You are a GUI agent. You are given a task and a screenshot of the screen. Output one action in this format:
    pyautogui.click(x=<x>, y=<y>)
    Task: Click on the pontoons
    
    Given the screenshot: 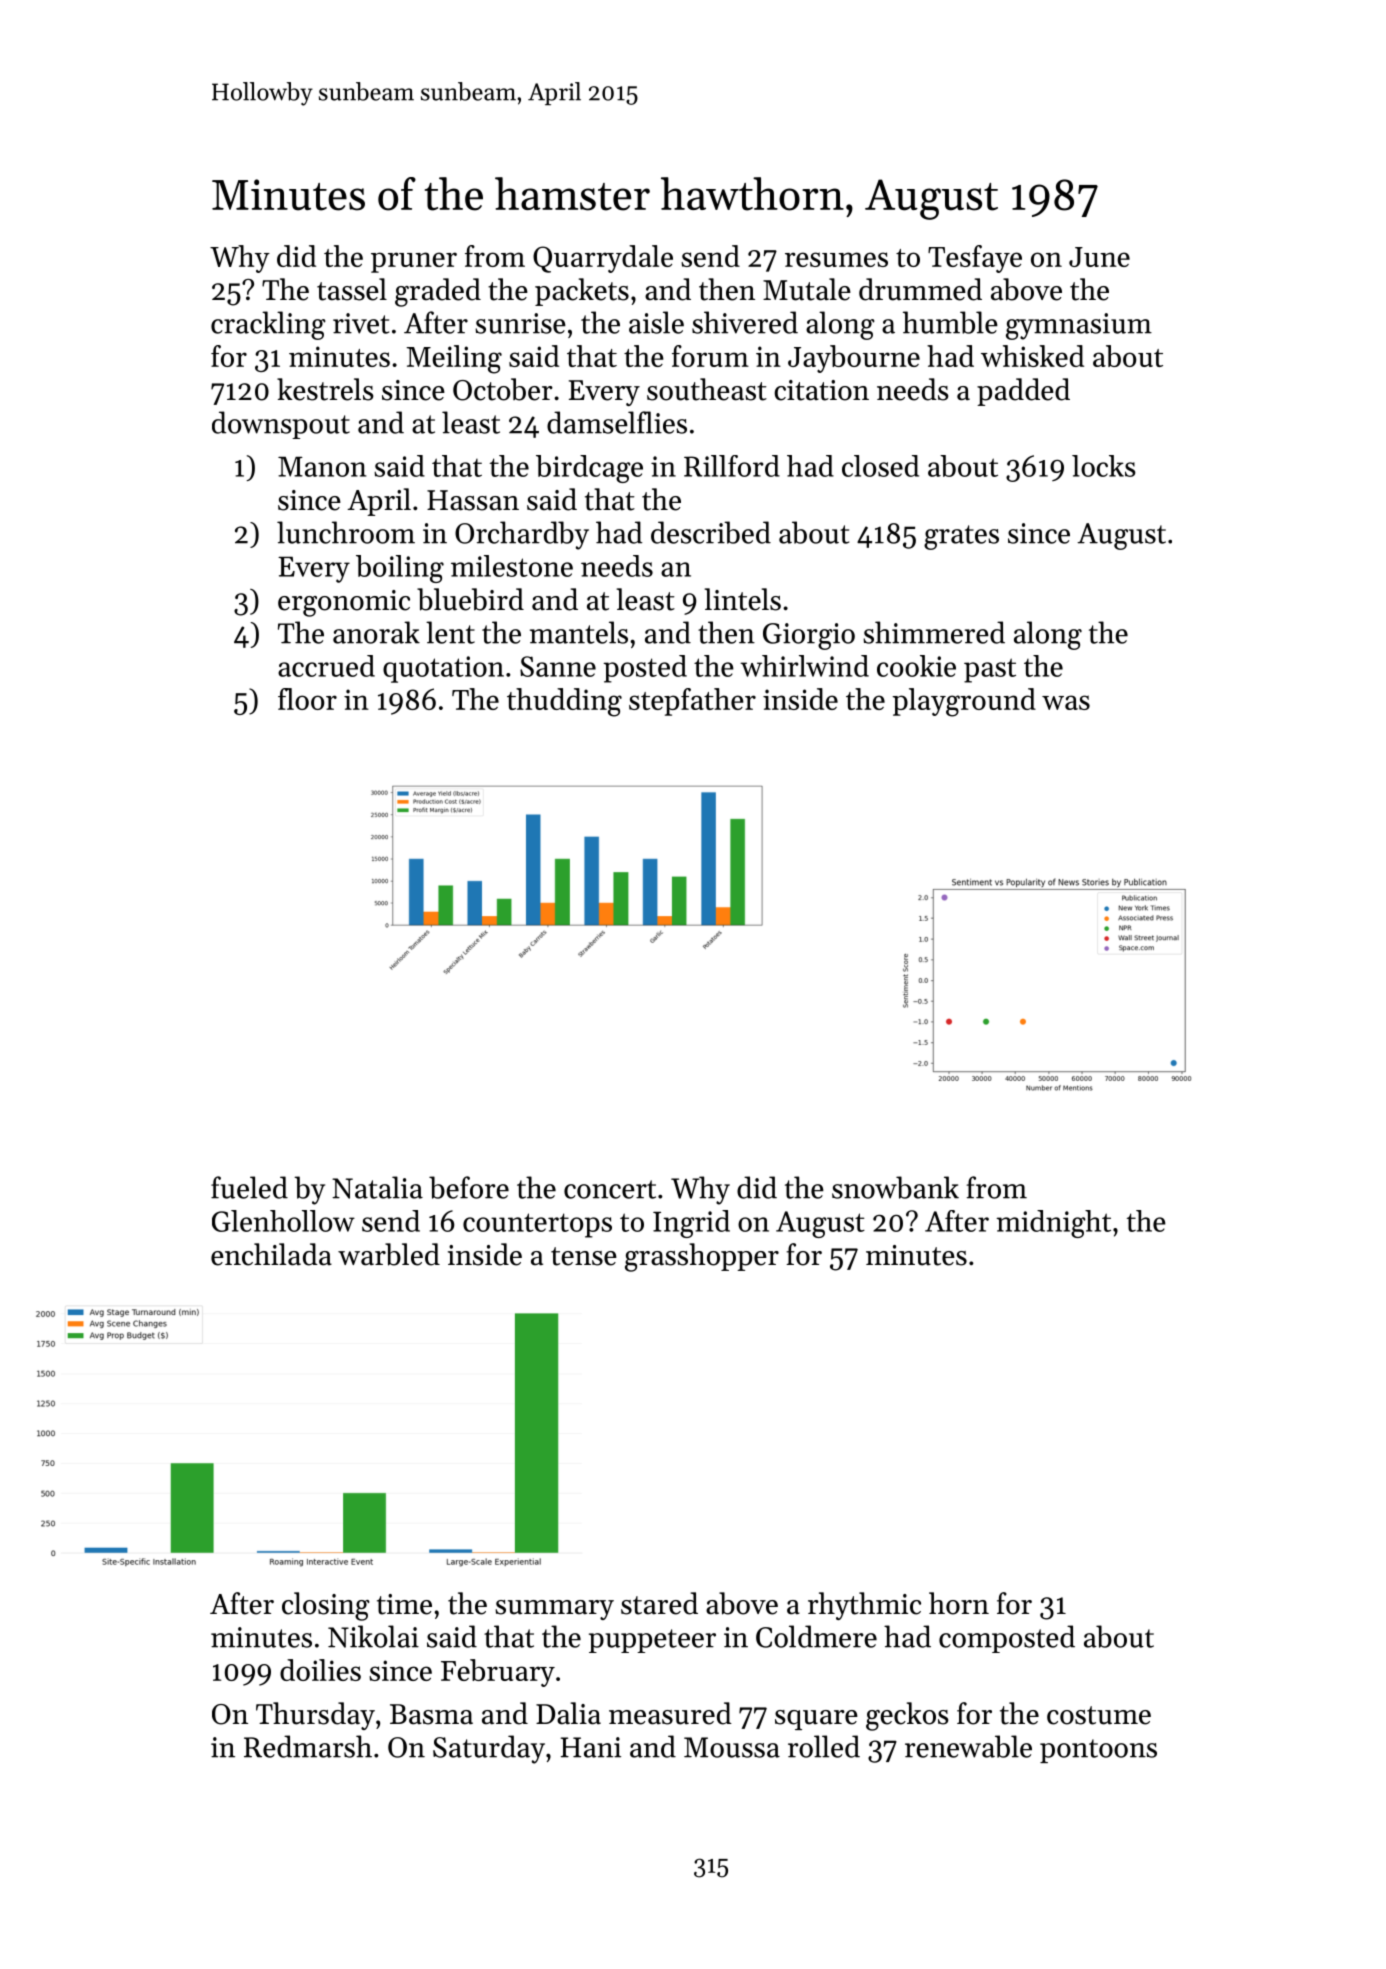 What is the action you would take?
    pyautogui.click(x=1098, y=1751)
